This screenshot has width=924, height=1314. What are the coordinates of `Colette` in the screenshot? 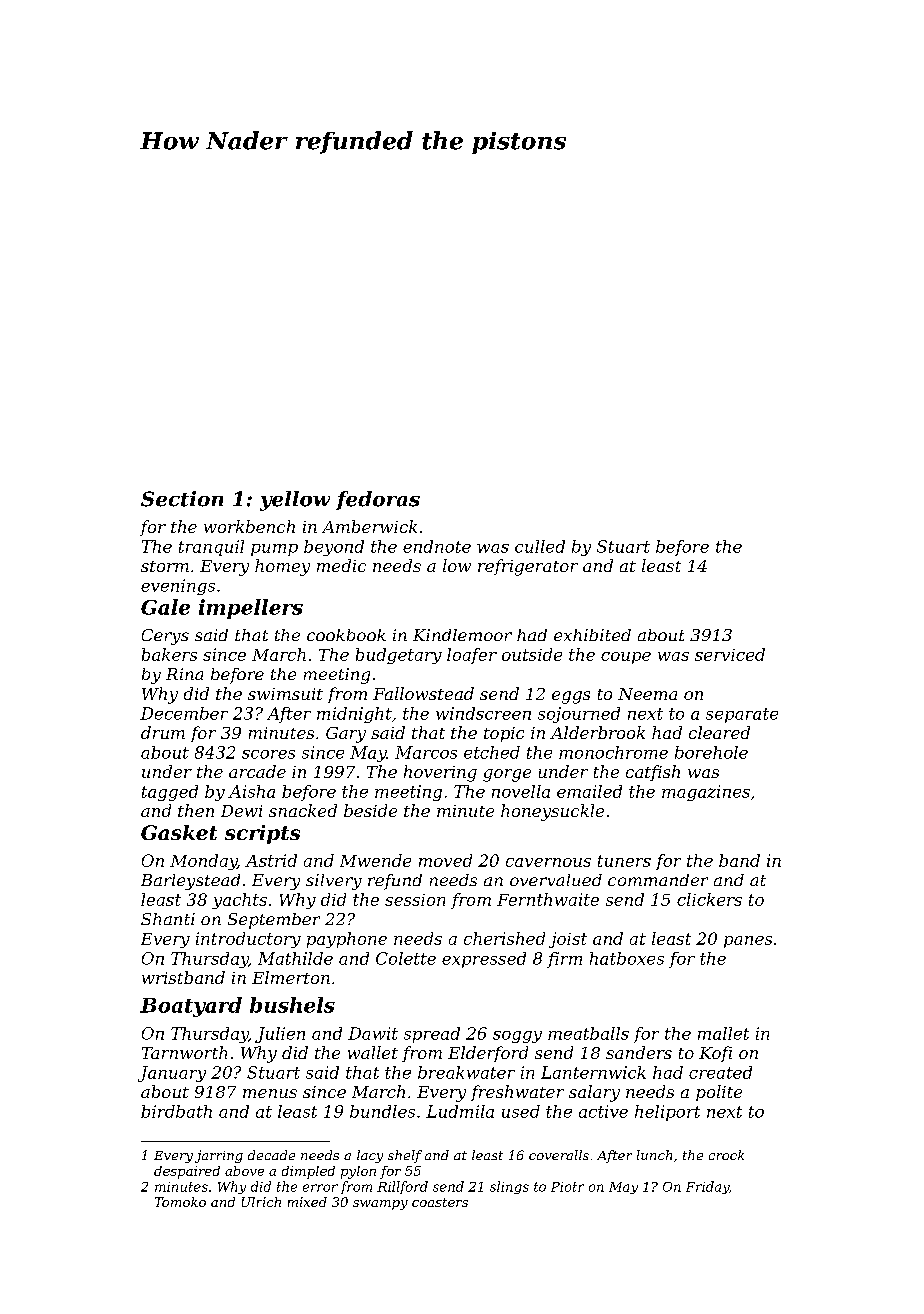 It's located at (406, 958).
